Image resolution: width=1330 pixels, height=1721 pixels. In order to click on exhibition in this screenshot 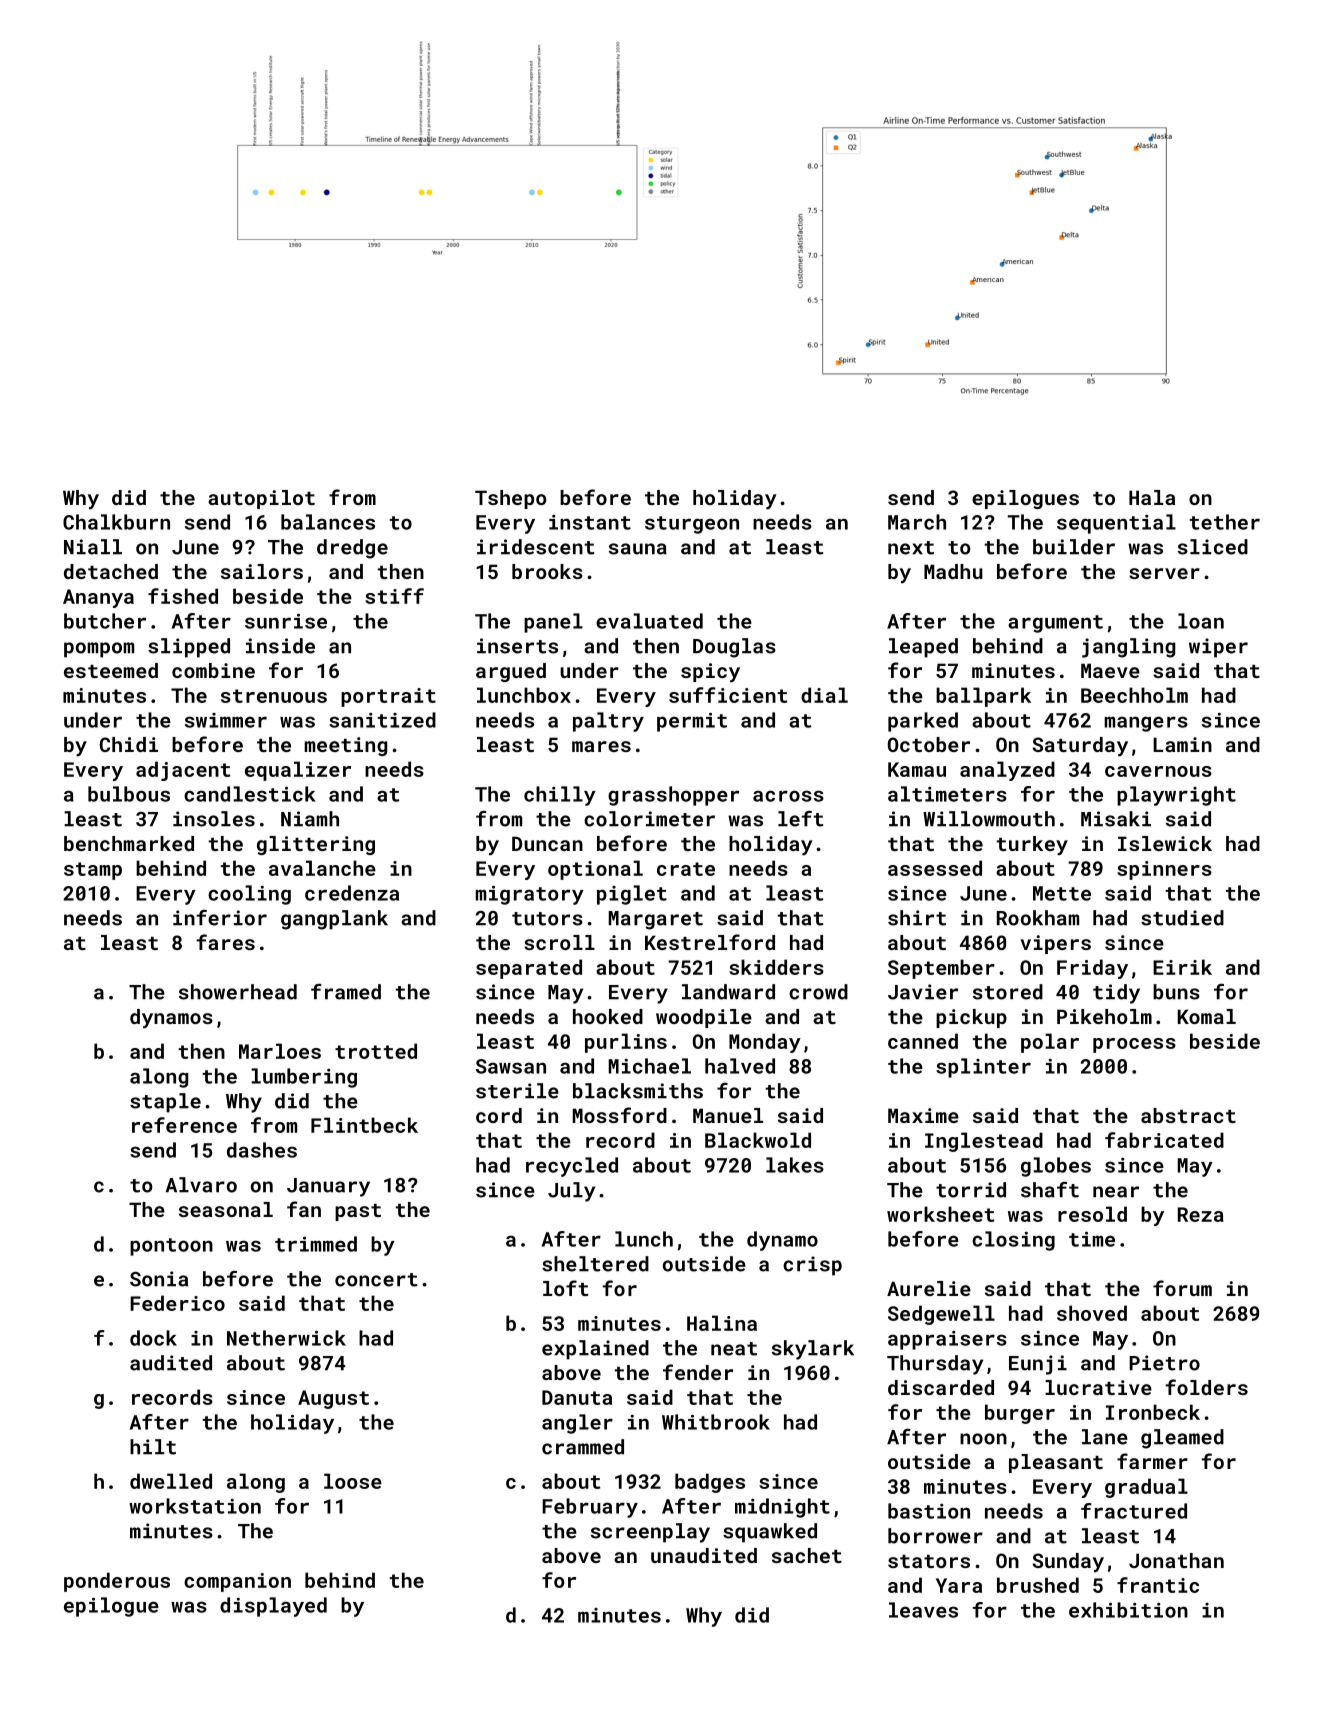, I will do `click(1128, 1610)`.
